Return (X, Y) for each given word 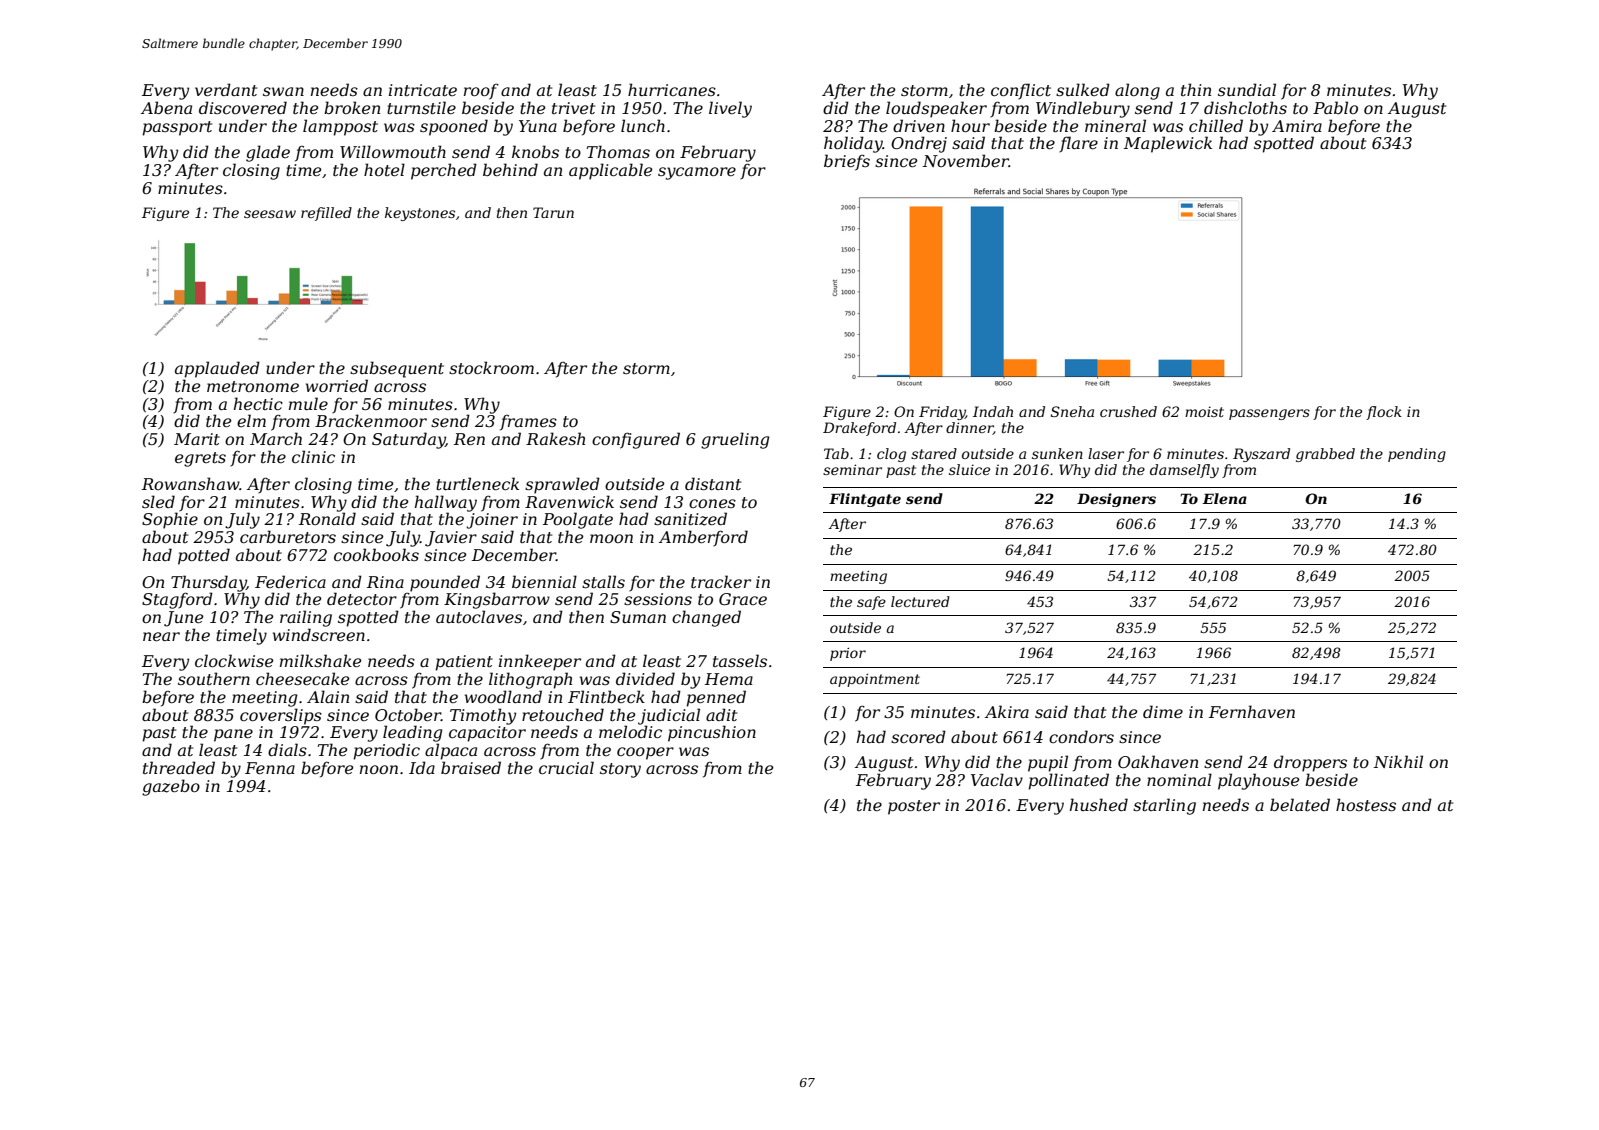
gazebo (171, 787)
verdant (226, 89)
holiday (853, 144)
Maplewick (1168, 144)
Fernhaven (1252, 711)
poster (914, 807)
